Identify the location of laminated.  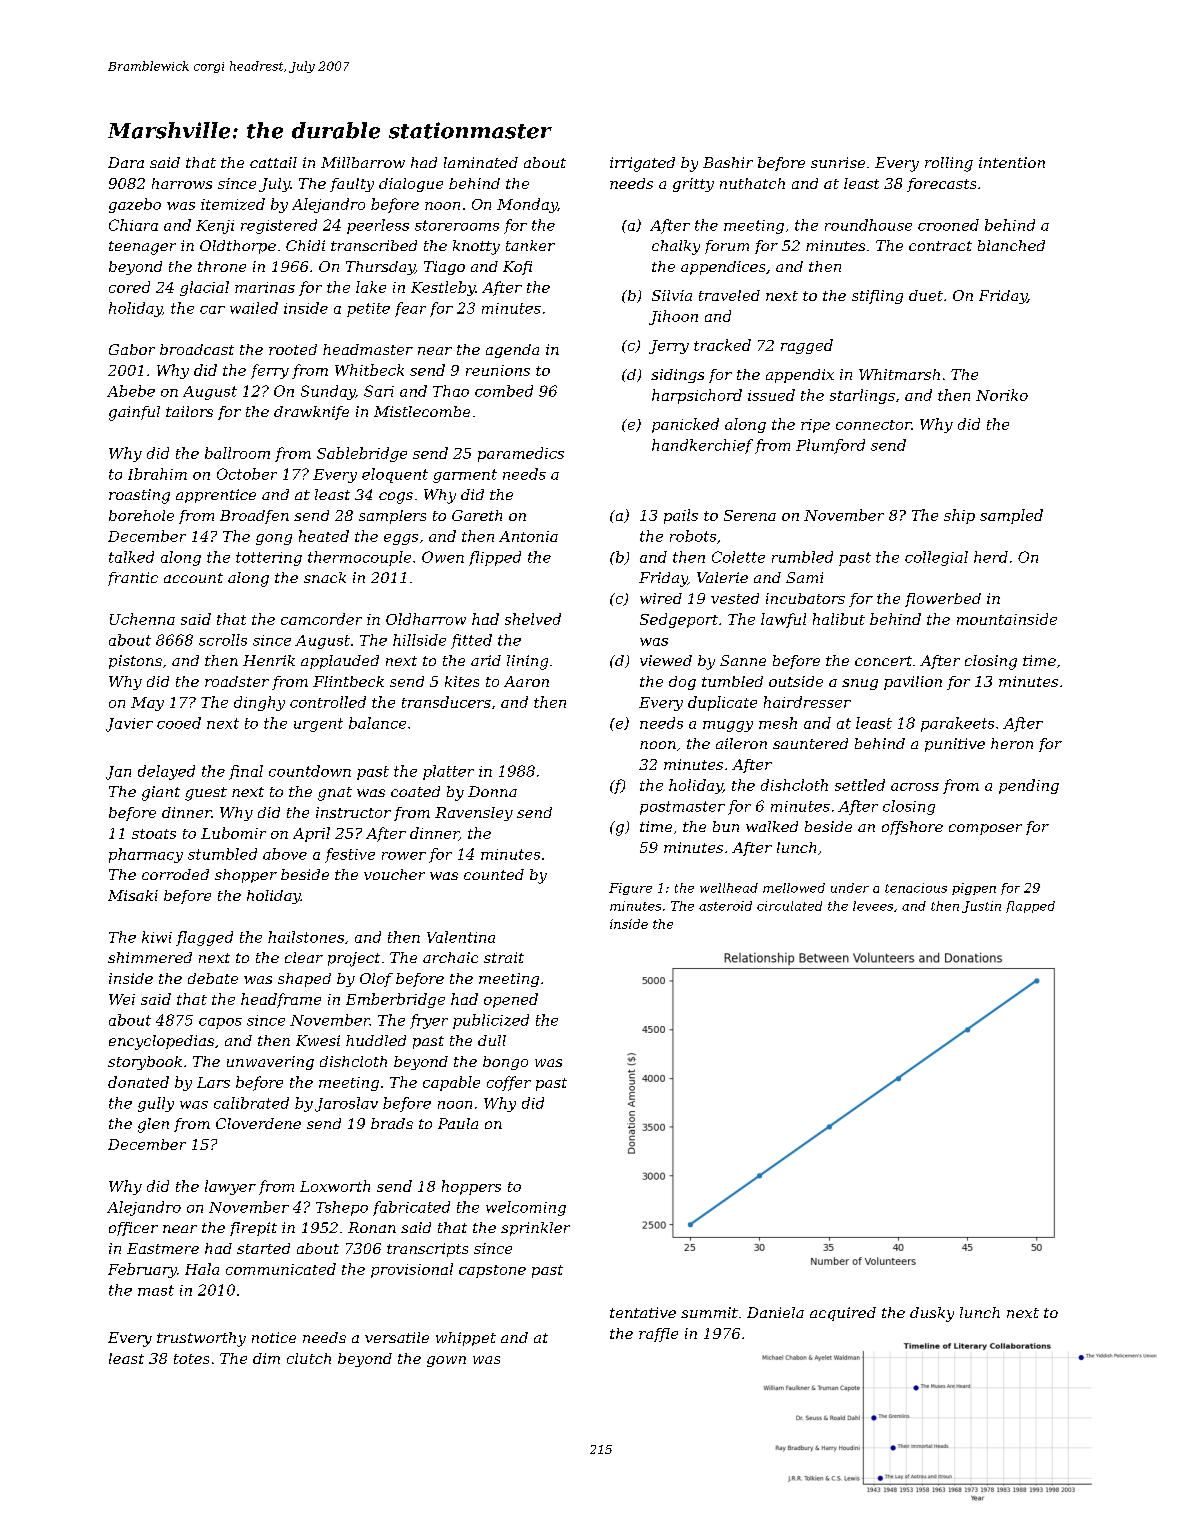
(481, 162).
